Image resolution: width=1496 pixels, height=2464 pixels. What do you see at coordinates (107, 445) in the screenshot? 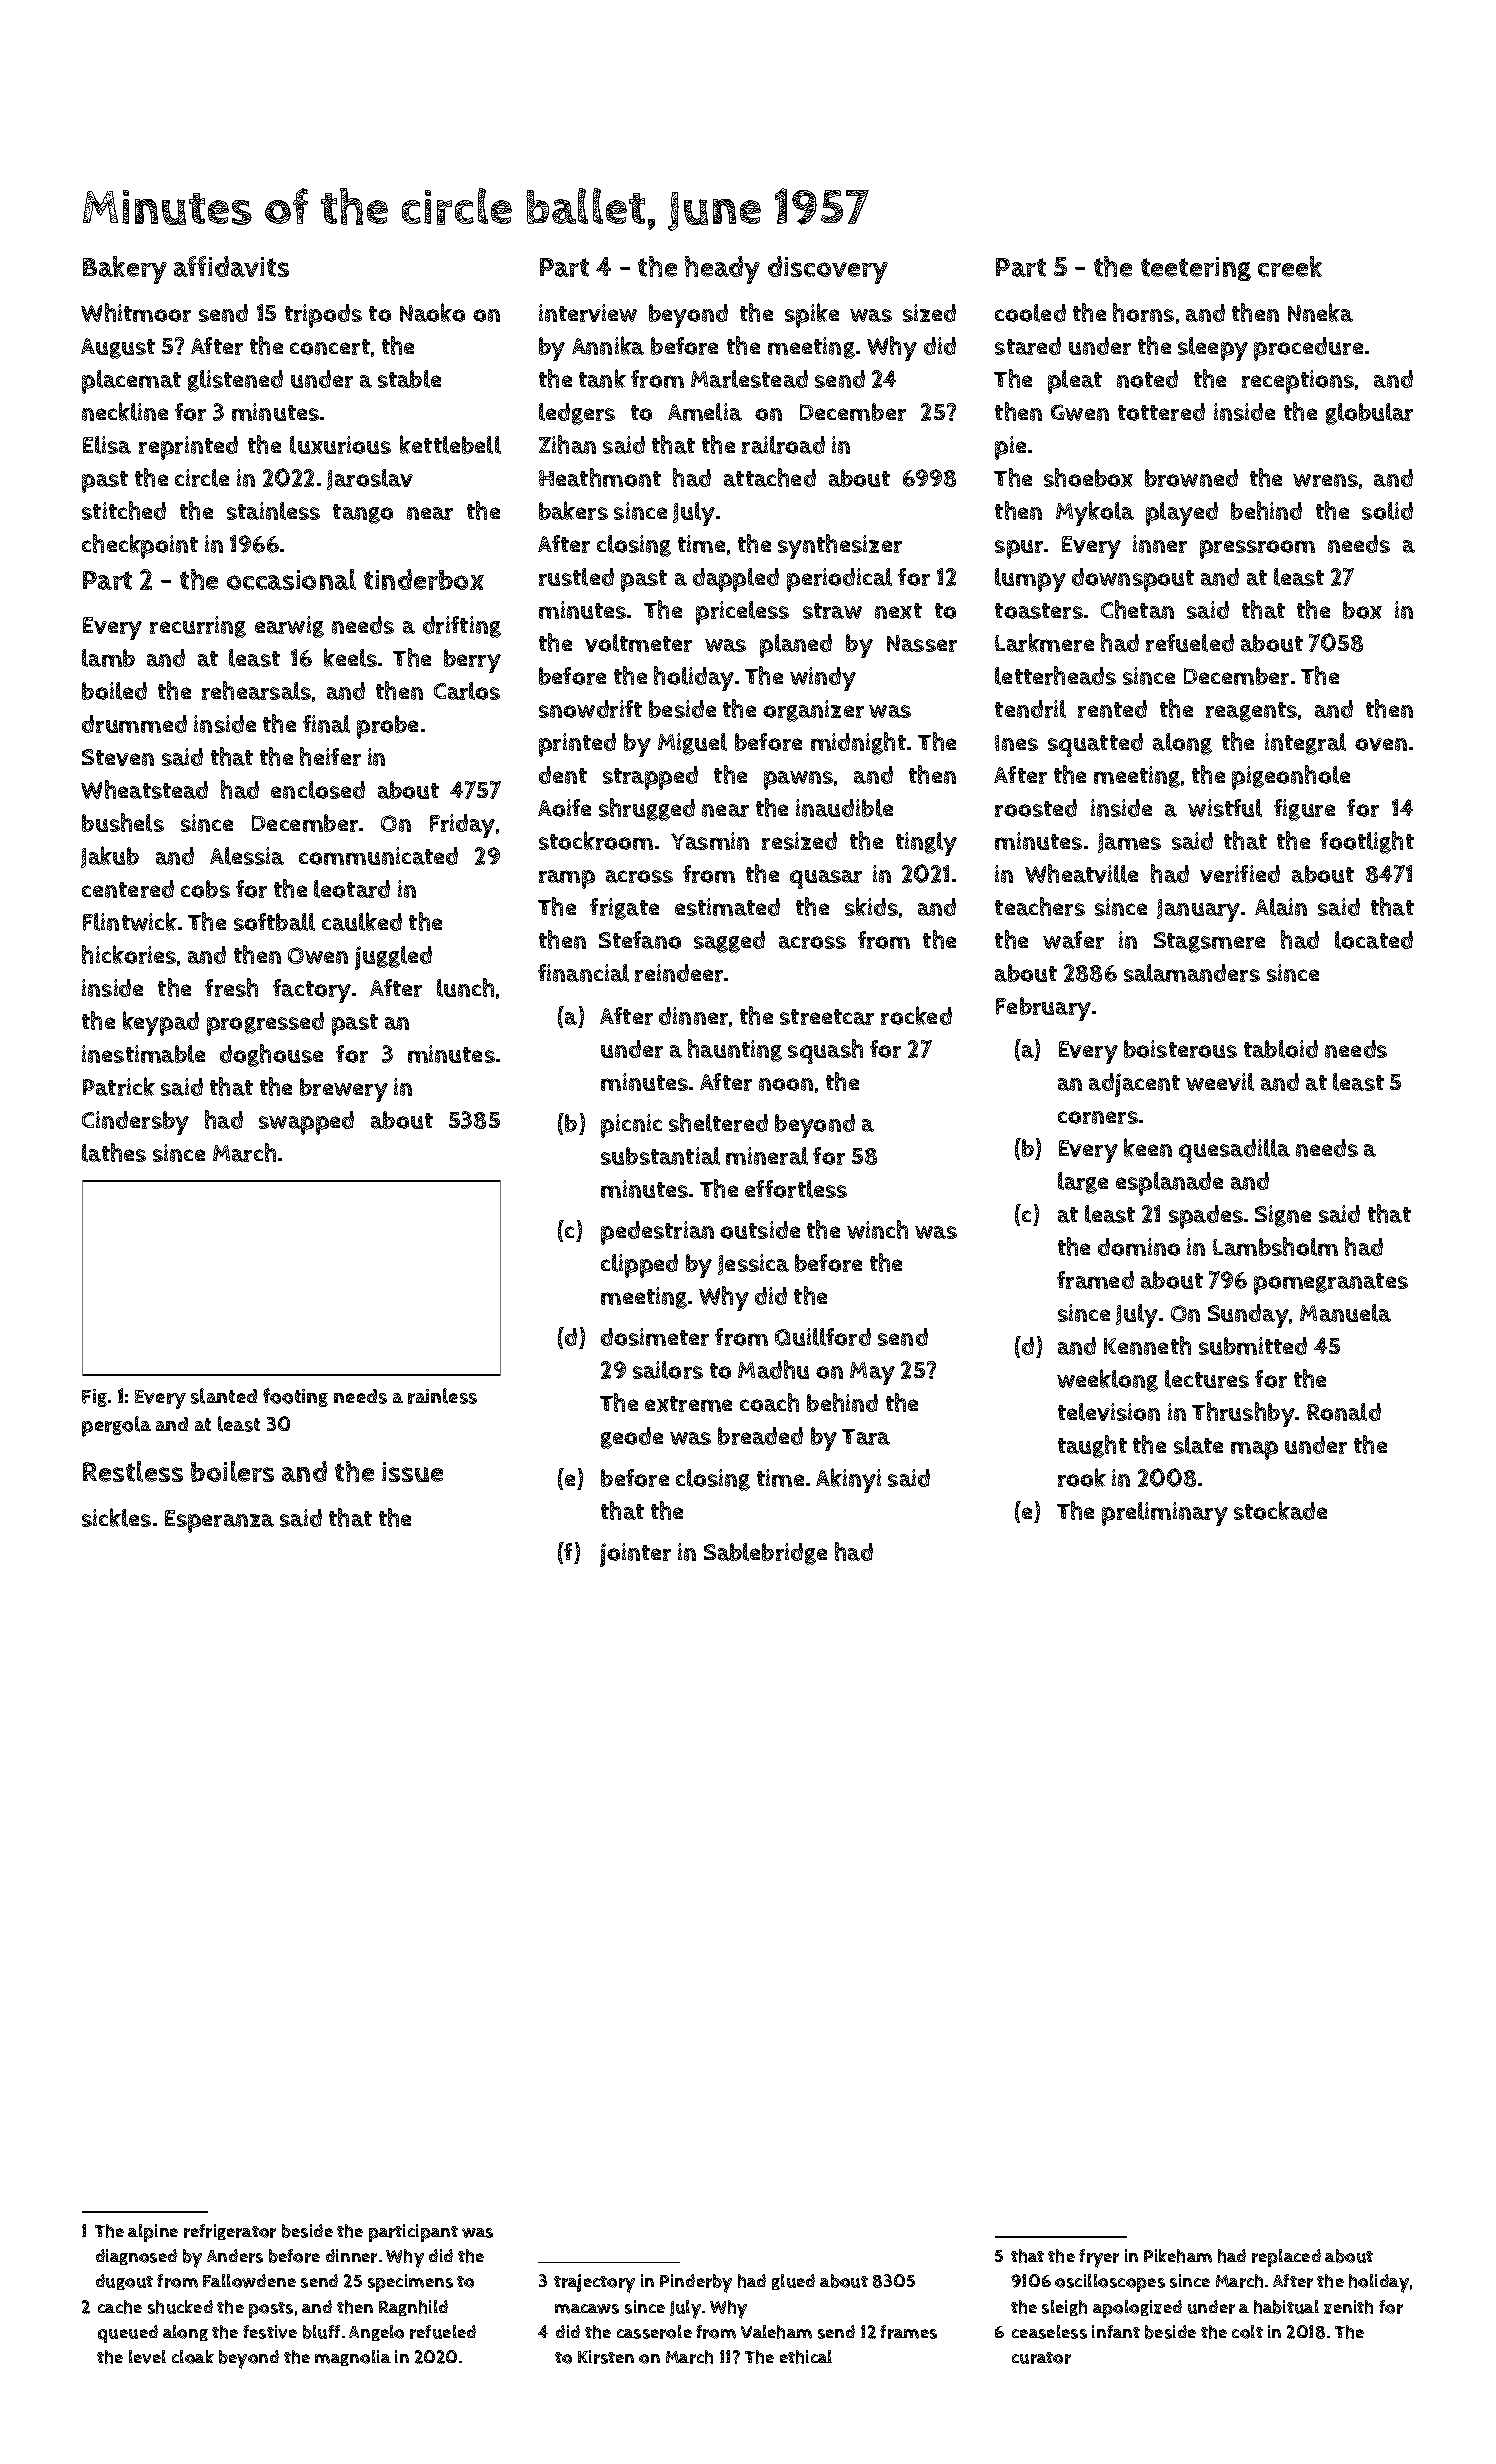
I see `Elisa` at bounding box center [107, 445].
